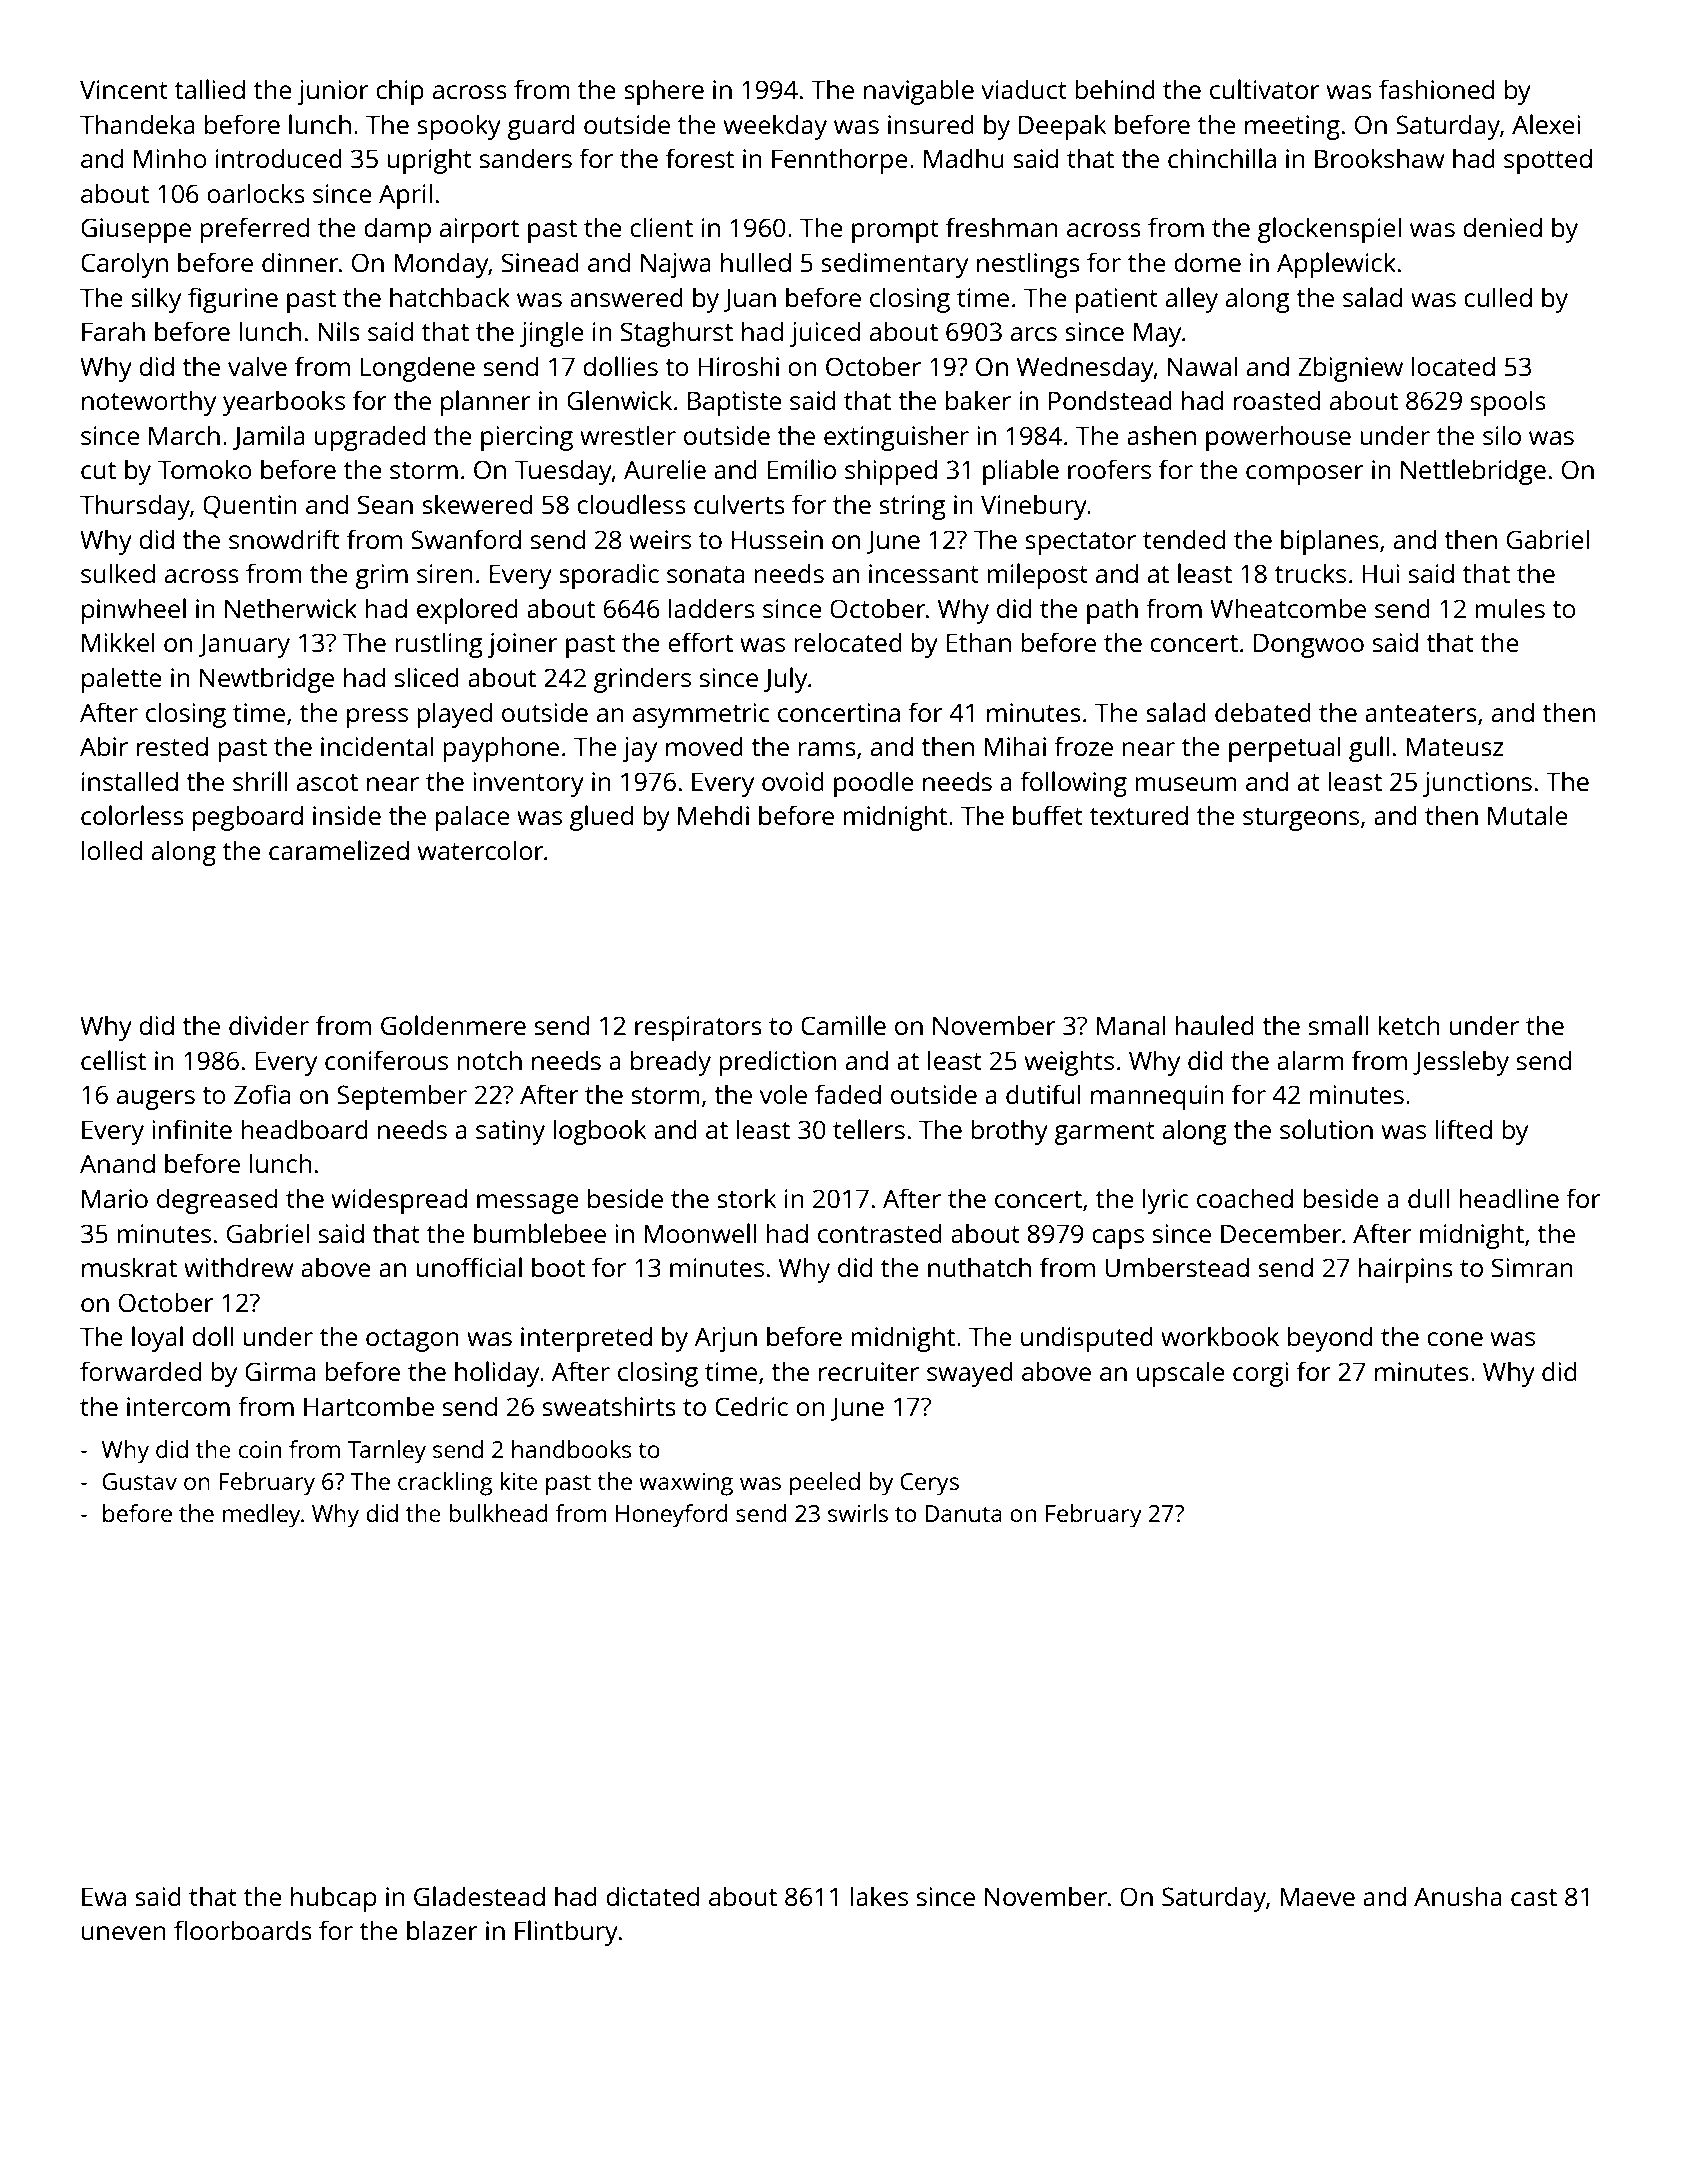 The height and width of the screenshot is (2178, 1683). What do you see at coordinates (104, 1896) in the screenshot?
I see `Ewa` at bounding box center [104, 1896].
